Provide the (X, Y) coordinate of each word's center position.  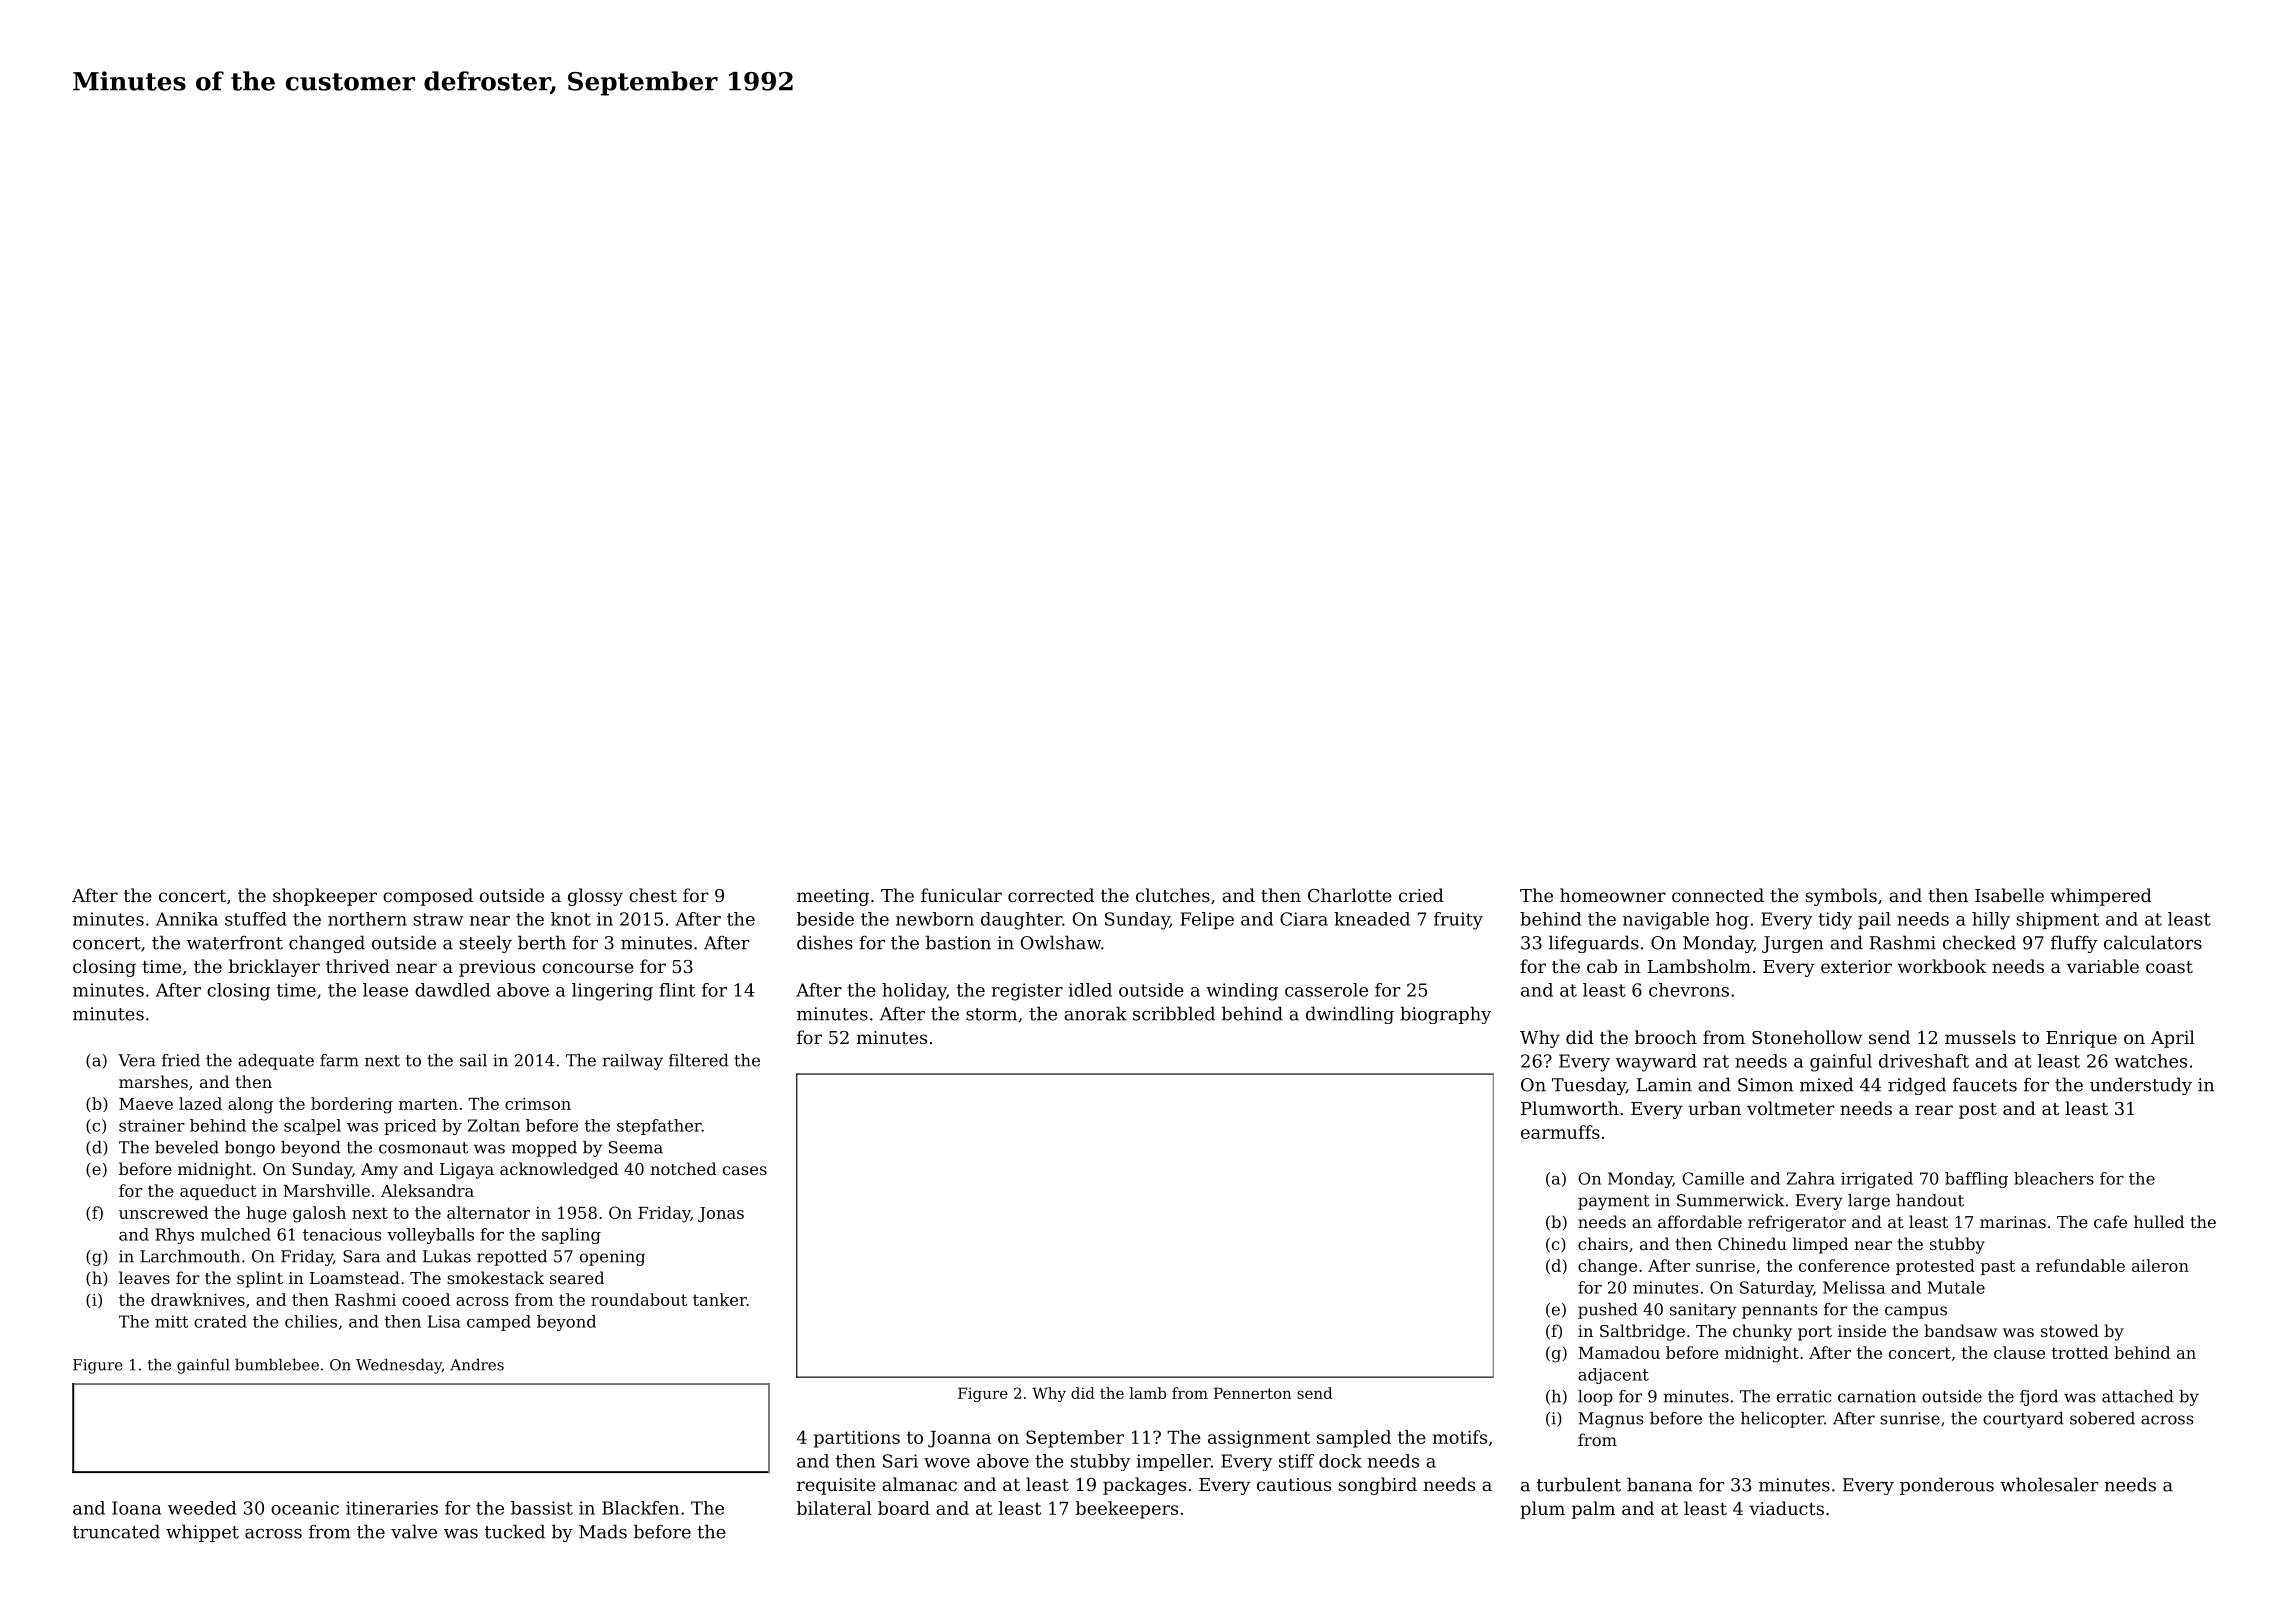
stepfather (659, 1127)
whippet (202, 1533)
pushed (1608, 1311)
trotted (2080, 1352)
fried (181, 1060)
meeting (833, 897)
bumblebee (277, 1365)
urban (1714, 1108)
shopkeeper (325, 897)
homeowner (1613, 895)
